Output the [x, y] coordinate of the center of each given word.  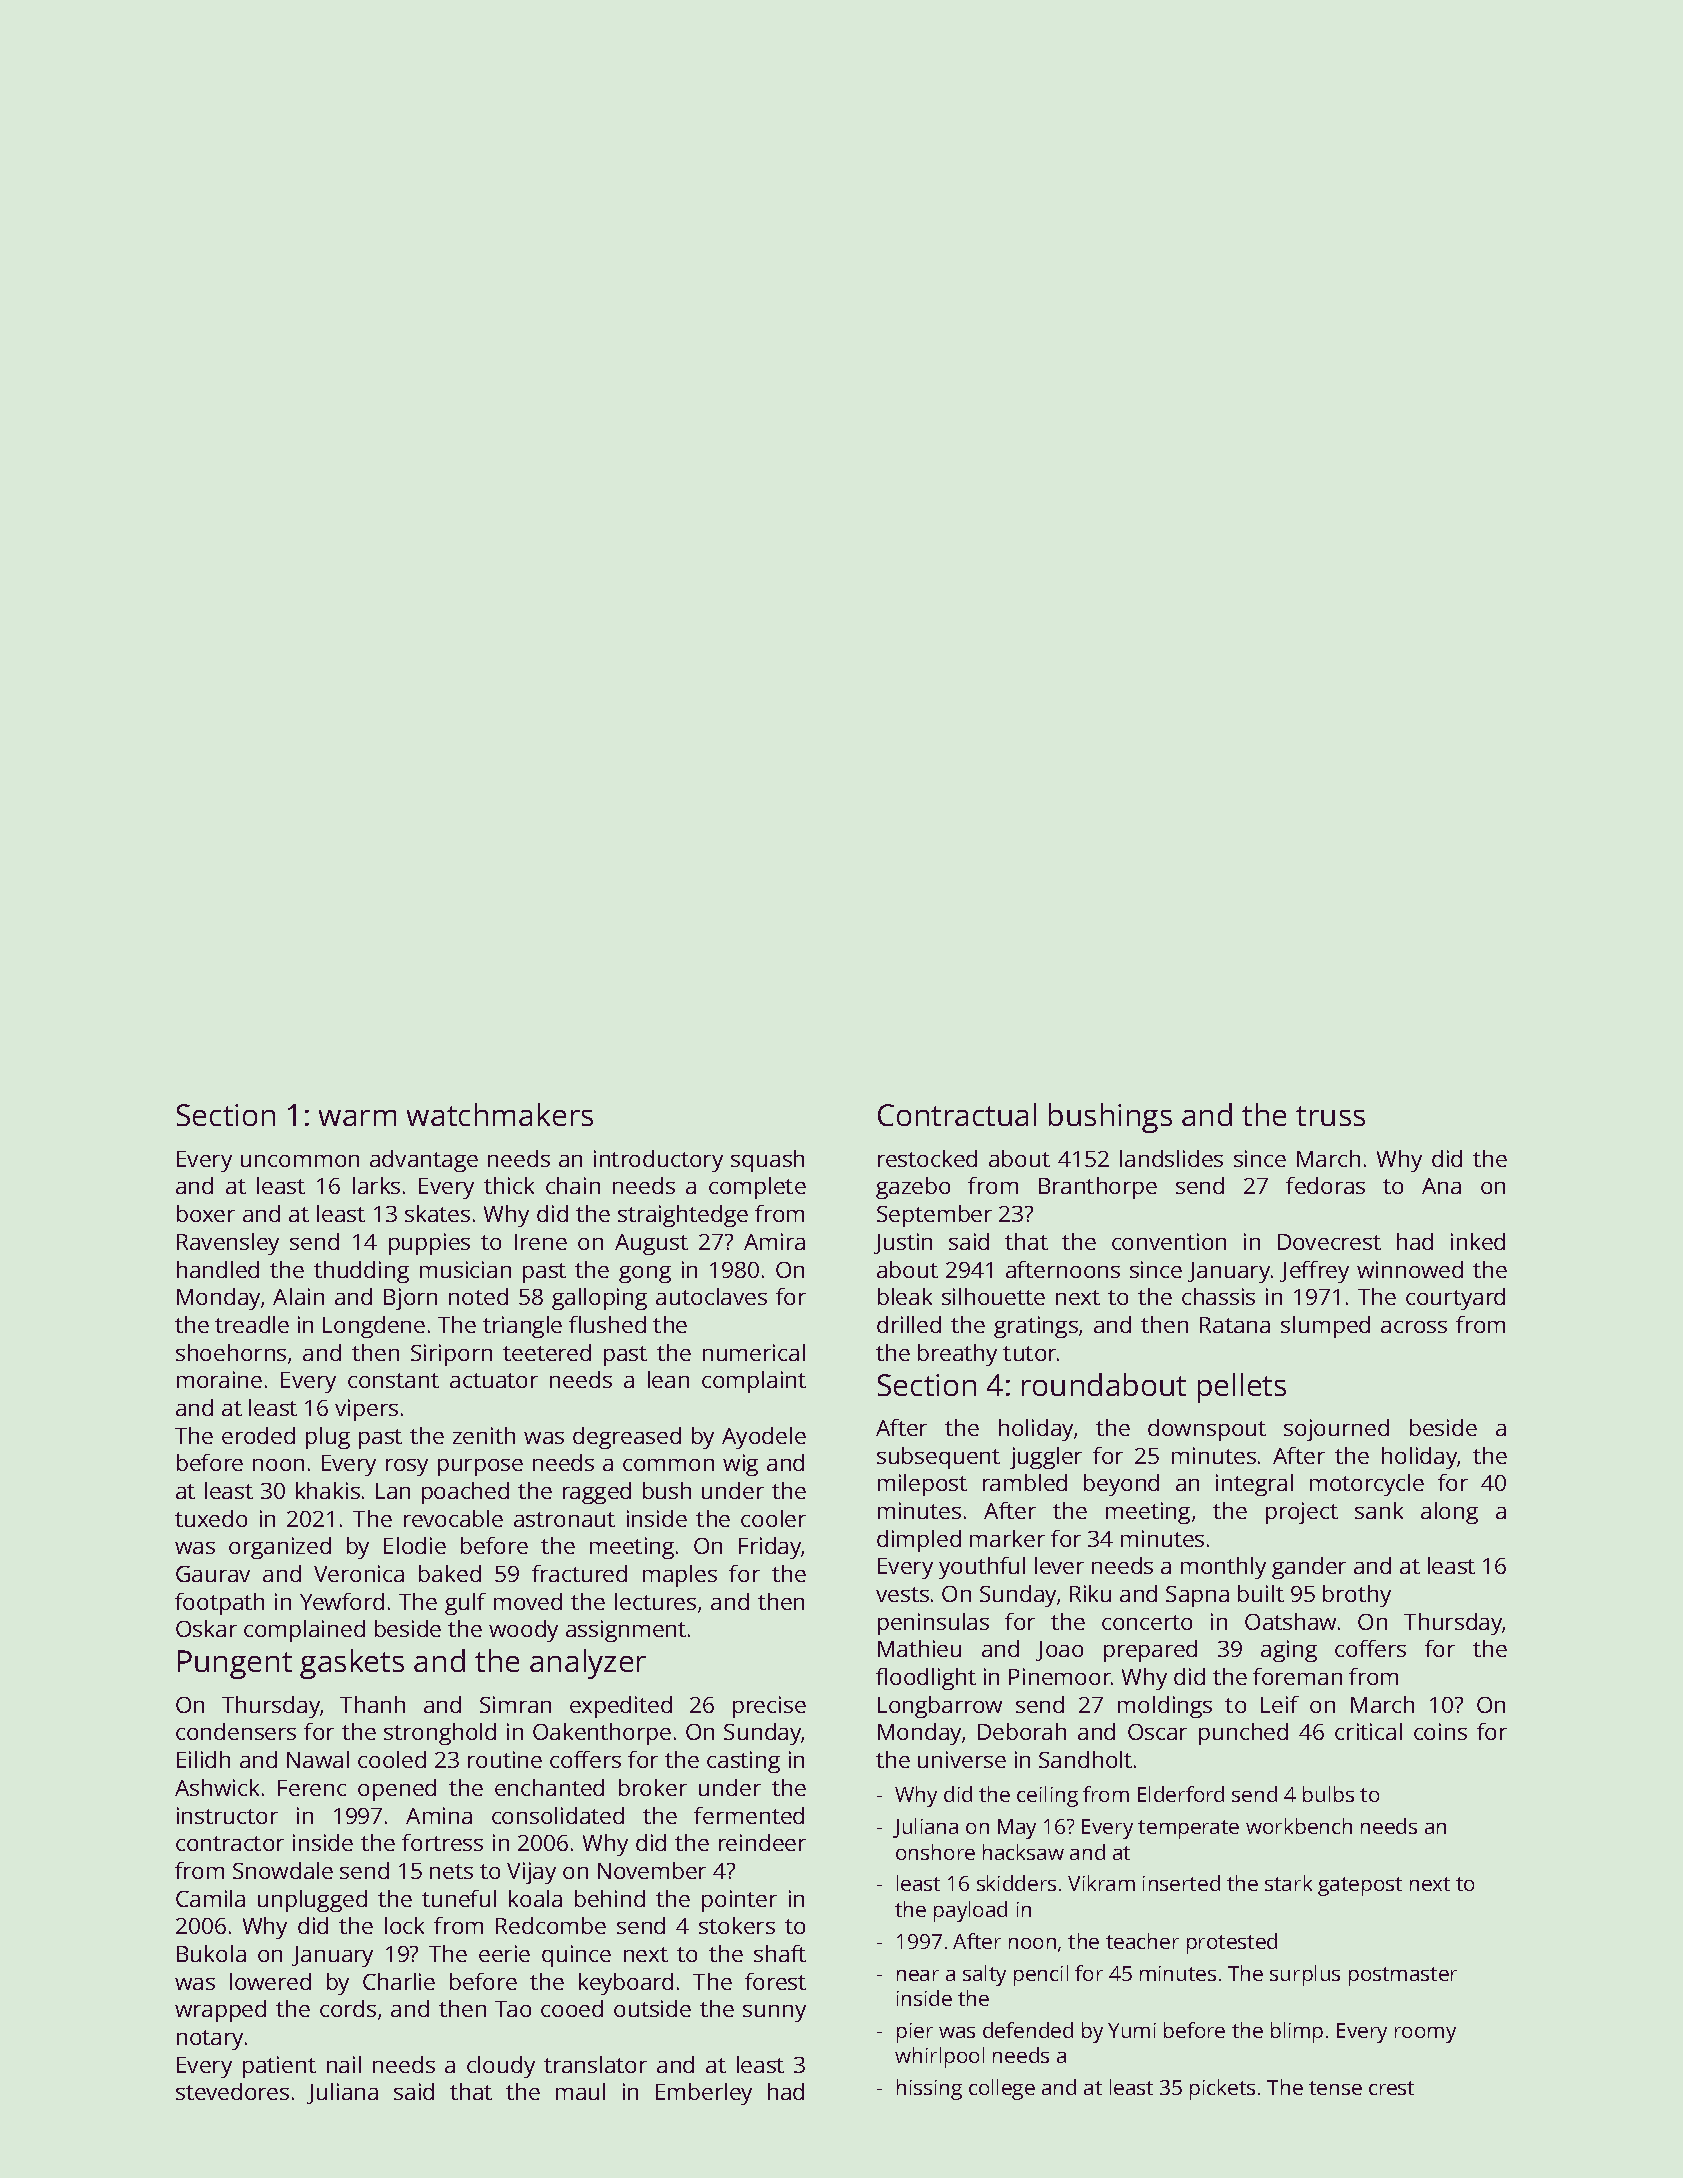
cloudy [501, 2067]
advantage [424, 1161]
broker [653, 1787]
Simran [515, 1704]
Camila [210, 1898]
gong [645, 1274]
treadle [252, 1324]
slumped [1325, 1327]
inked [1478, 1241]
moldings [1165, 1707]
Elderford [1181, 1794]
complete [757, 1188]
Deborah [1022, 1731]
